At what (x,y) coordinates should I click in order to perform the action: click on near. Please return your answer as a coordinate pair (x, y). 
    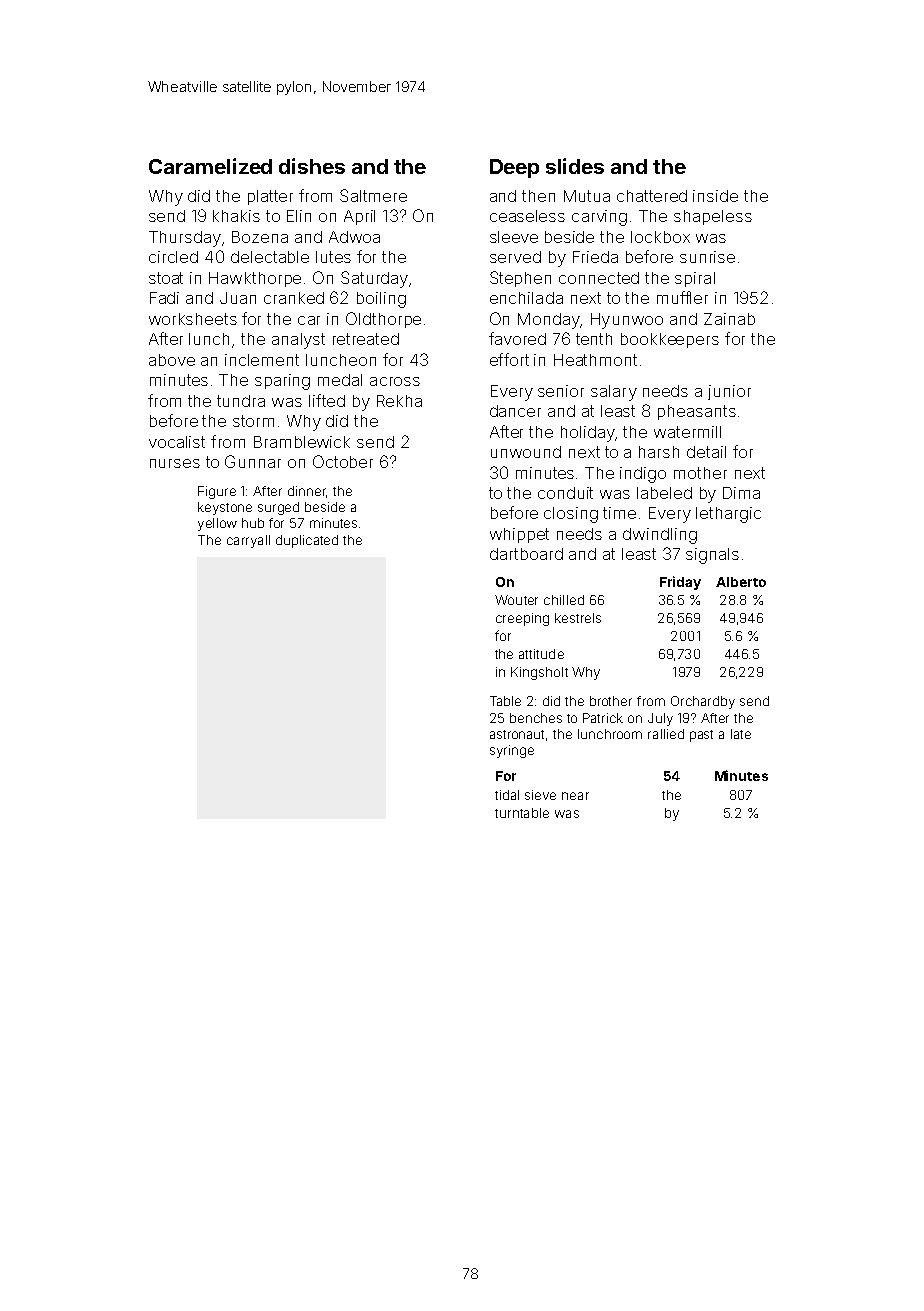
    Looking at the image, I should click on (575, 796).
